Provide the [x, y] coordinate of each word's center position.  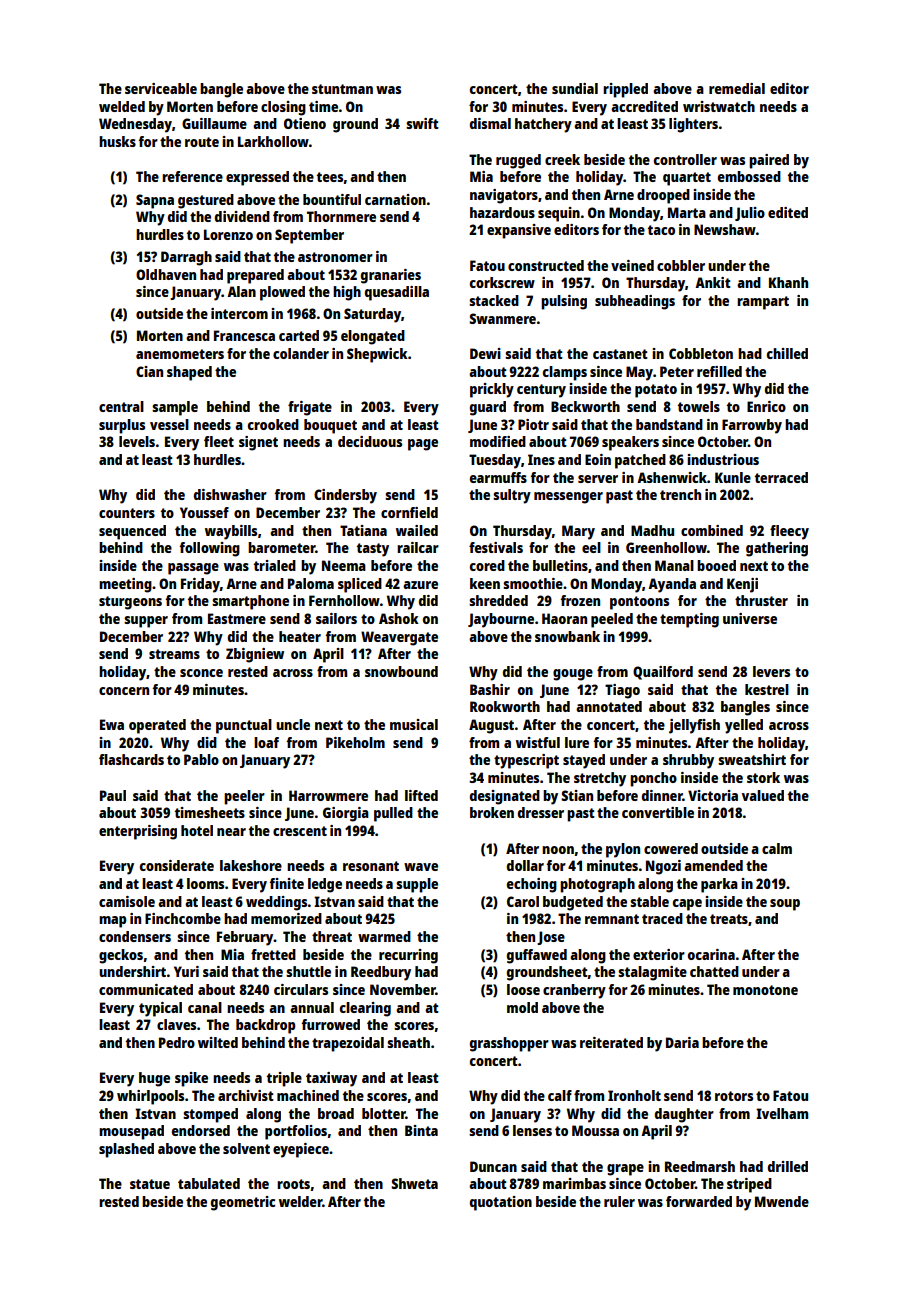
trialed [275, 565]
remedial [737, 88]
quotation [501, 1203]
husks [117, 141]
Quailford [663, 673]
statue [150, 1184]
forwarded [699, 1201]
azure [420, 585]
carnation [395, 199]
